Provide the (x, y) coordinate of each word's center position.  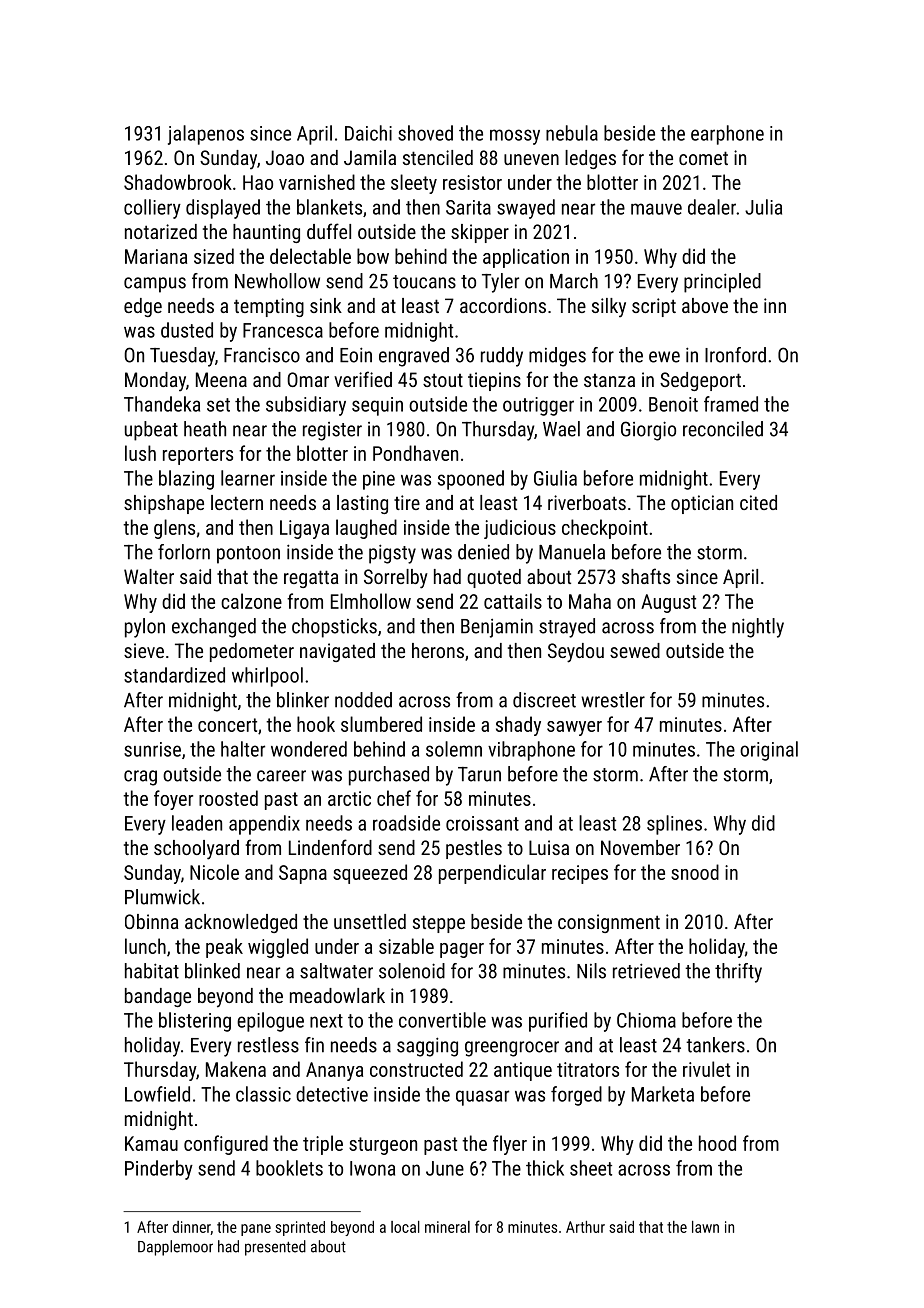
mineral (447, 1227)
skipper (480, 233)
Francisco (262, 355)
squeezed (370, 874)
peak (224, 948)
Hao (258, 182)
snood (695, 872)
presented (275, 1248)
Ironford (735, 355)
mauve (656, 209)
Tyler (500, 283)
